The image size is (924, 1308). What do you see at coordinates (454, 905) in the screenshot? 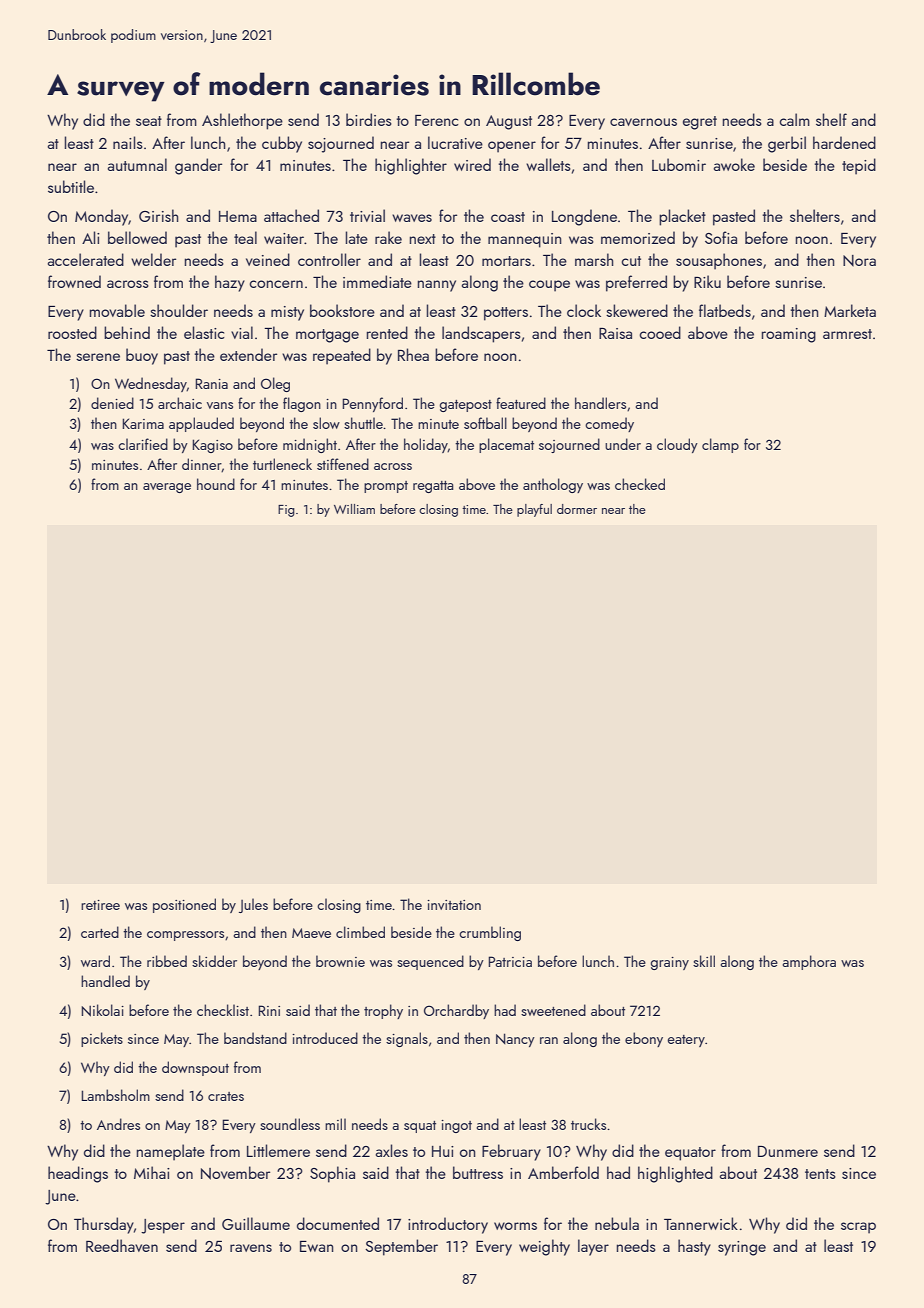
I see `invitation` at bounding box center [454, 905].
